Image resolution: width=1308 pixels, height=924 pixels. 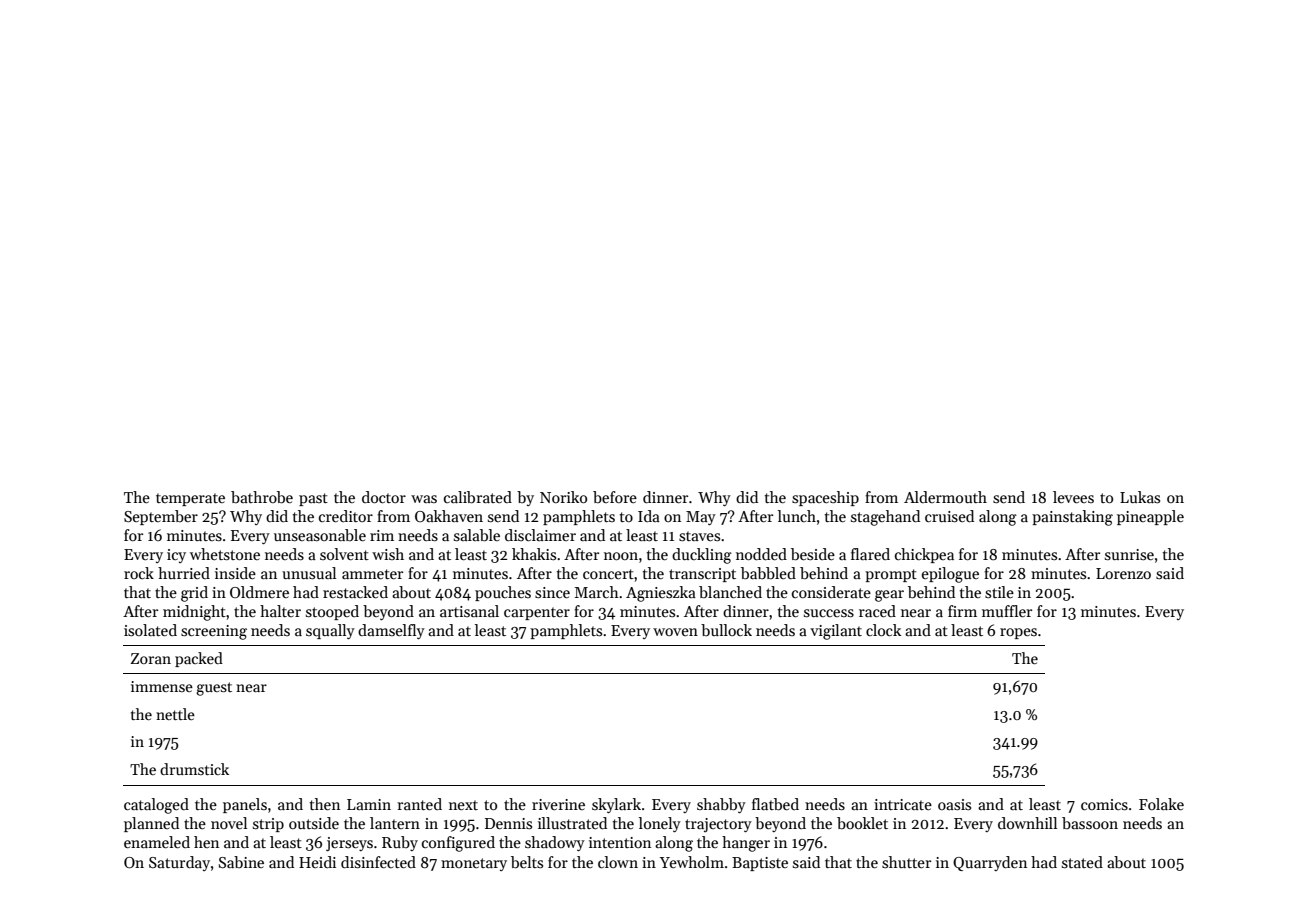 I want to click on stated, so click(x=1082, y=862).
